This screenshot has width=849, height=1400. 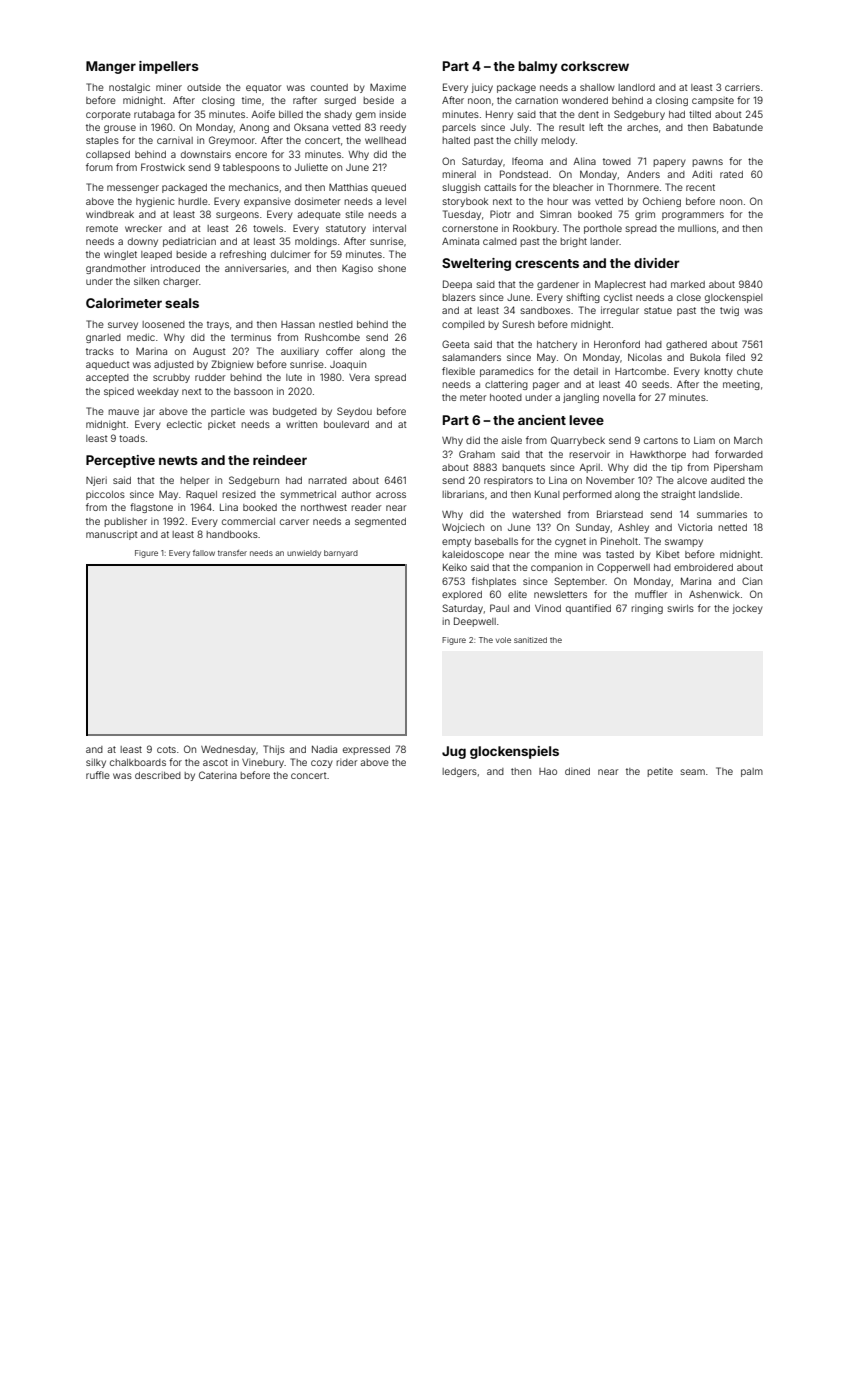 What do you see at coordinates (251, 337) in the screenshot?
I see `terminus` at bounding box center [251, 337].
